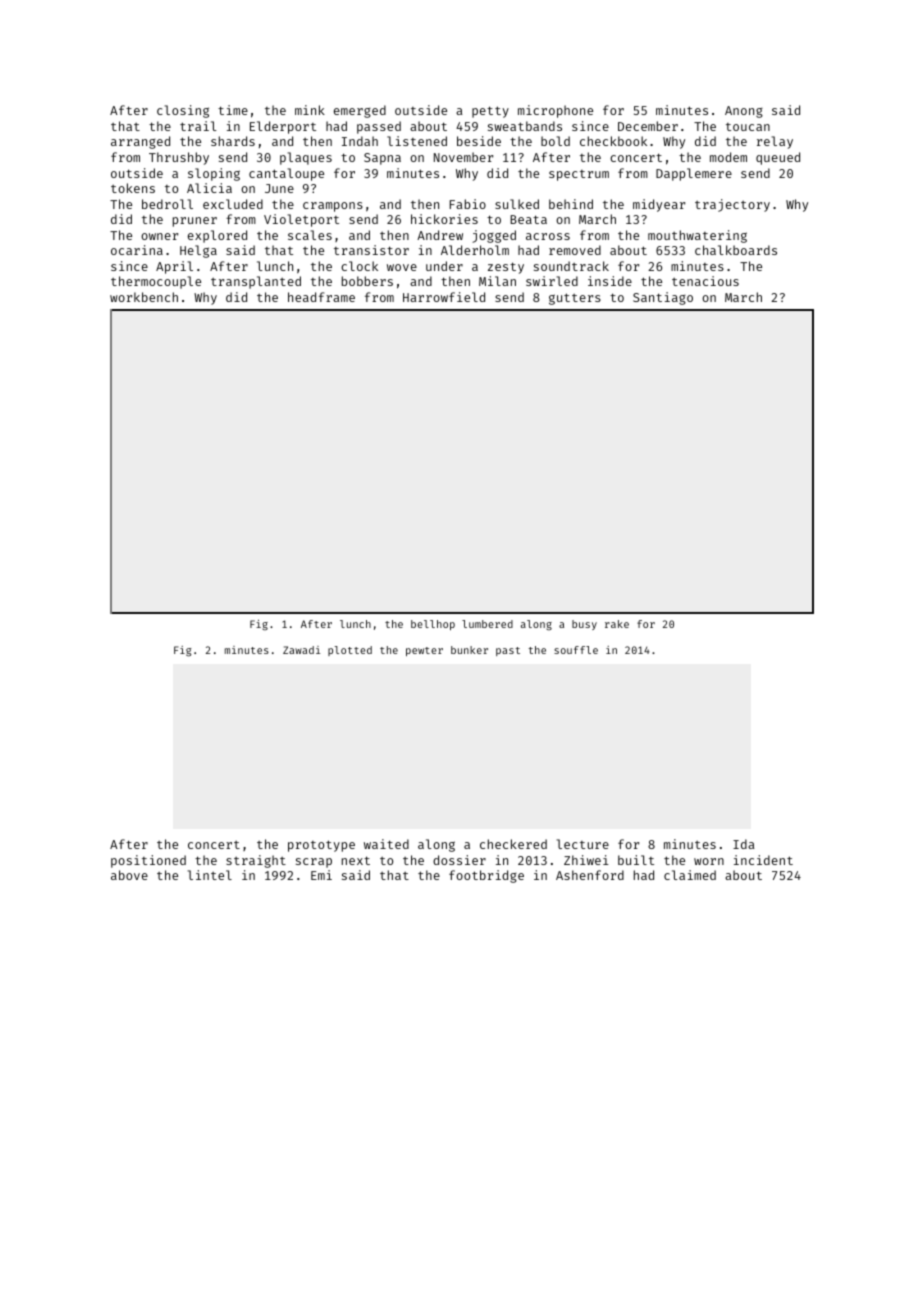 This document has height=1308, width=924. What do you see at coordinates (183, 111) in the document?
I see `closing` at bounding box center [183, 111].
